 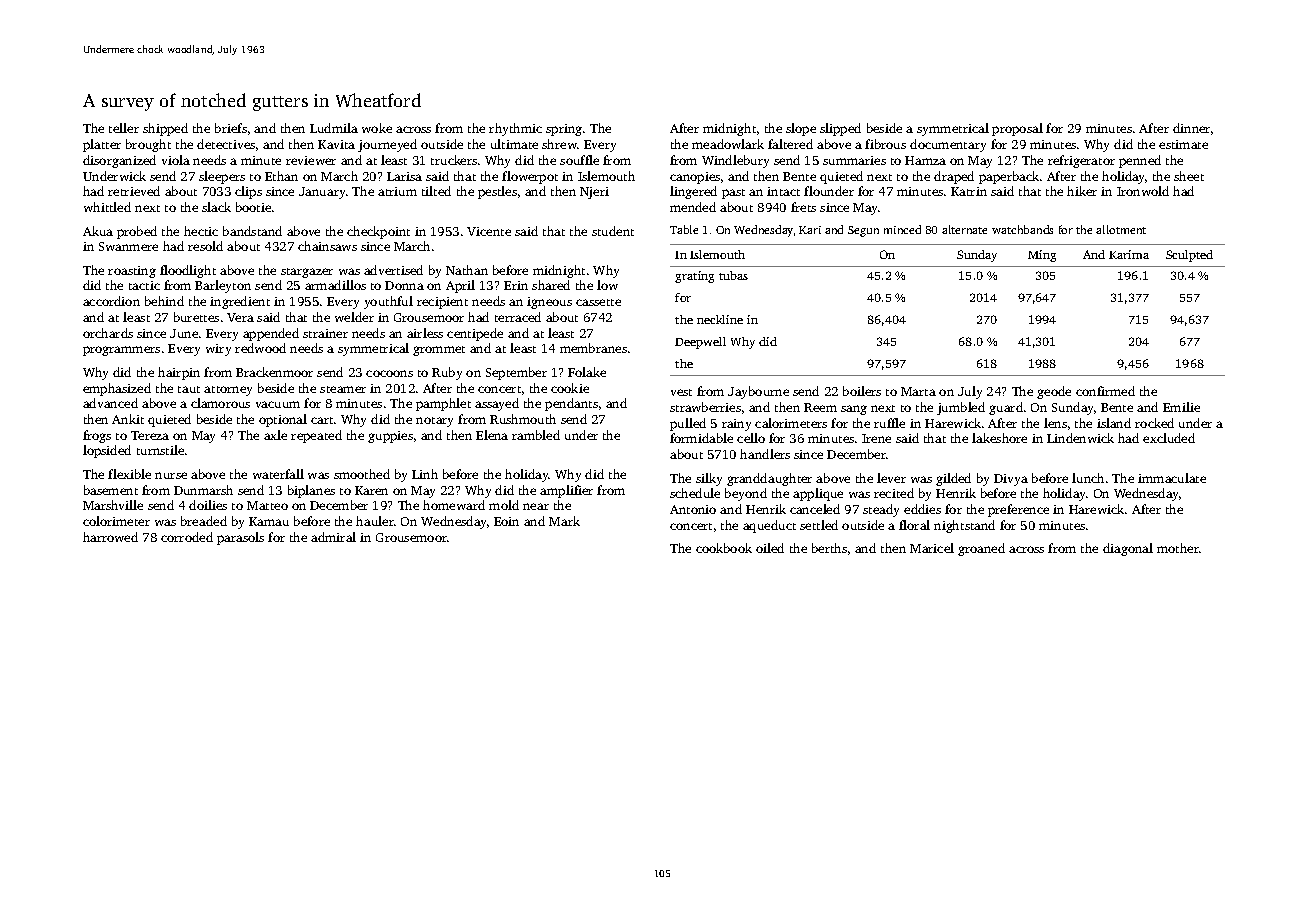 What do you see at coordinates (515, 129) in the document?
I see `rhythmic` at bounding box center [515, 129].
